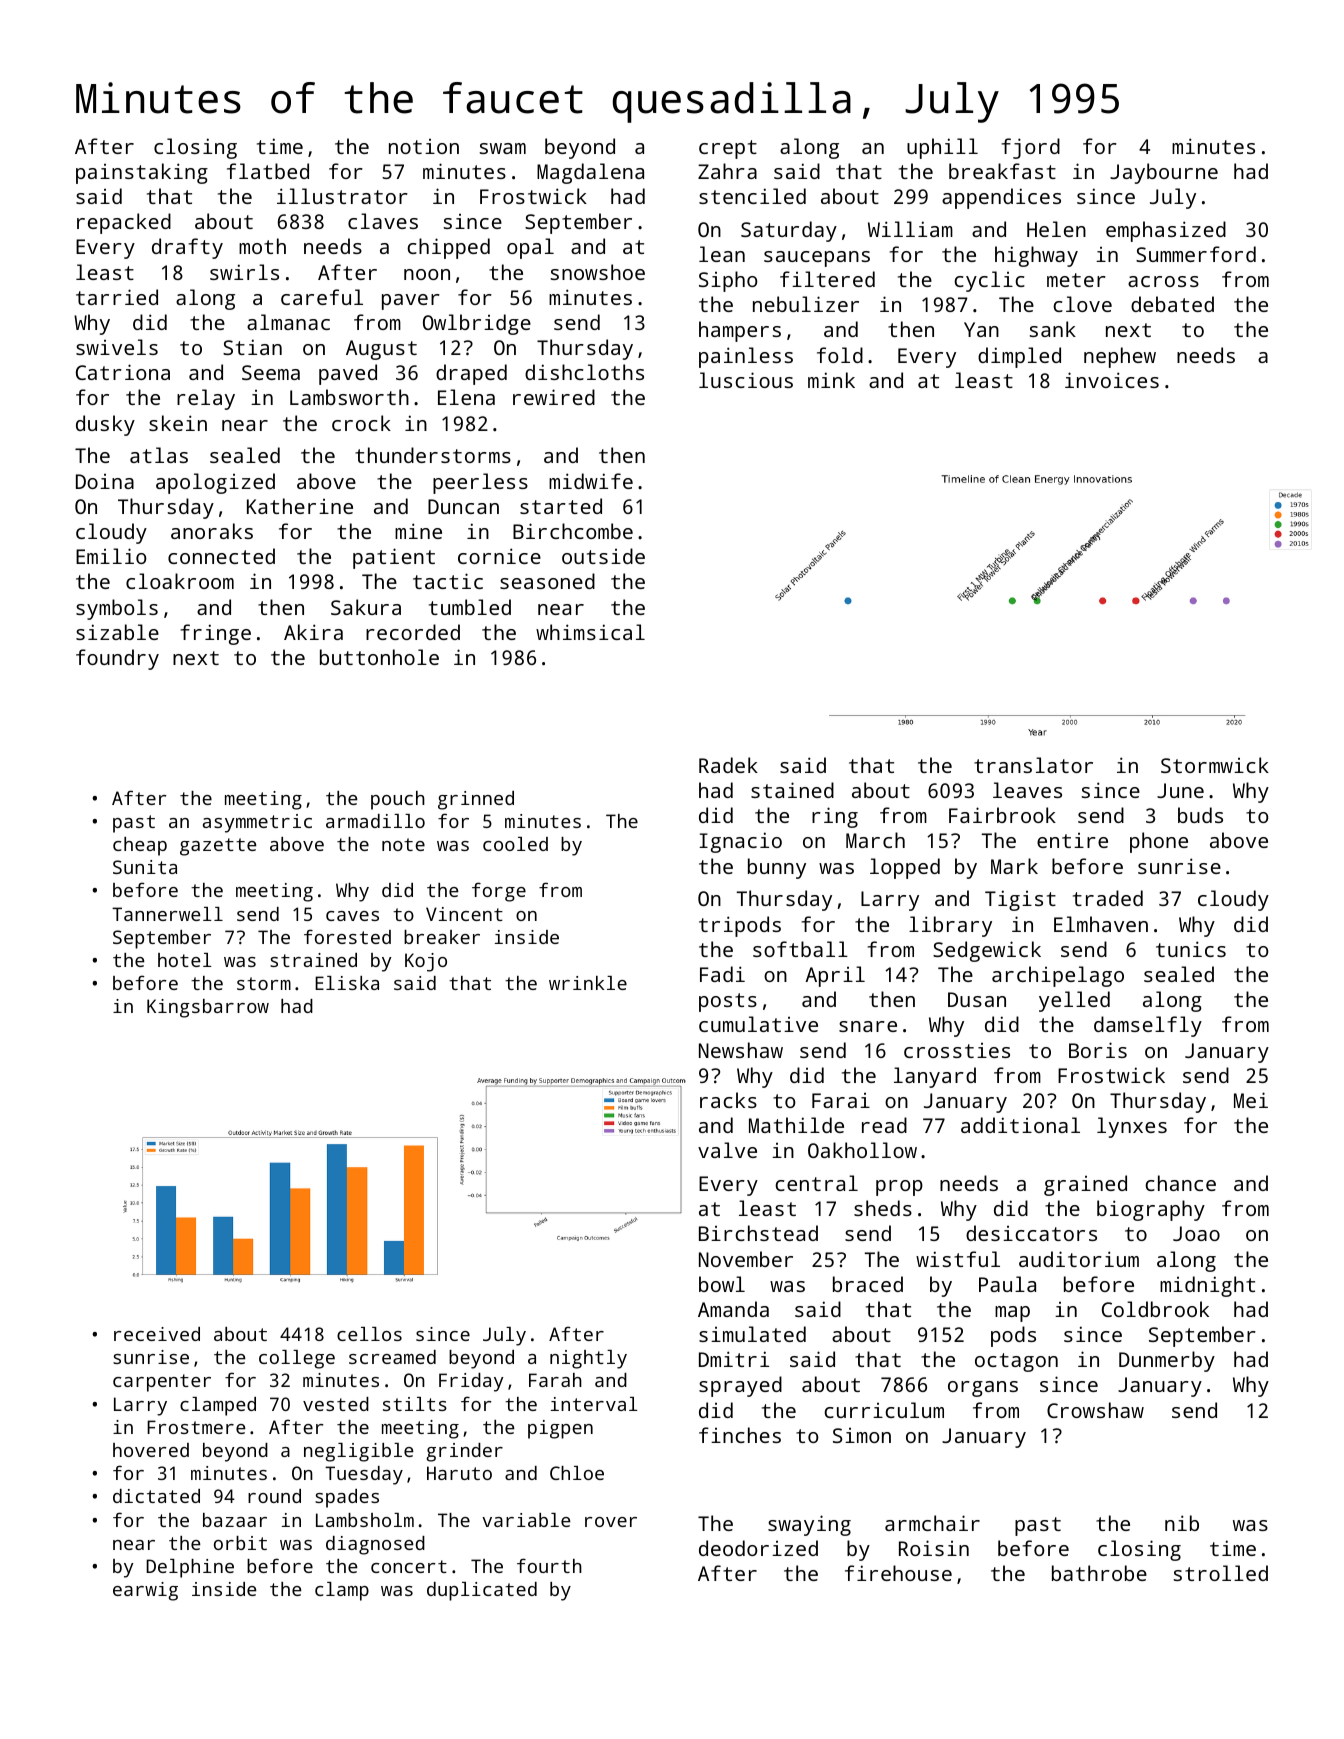  What do you see at coordinates (196, 1427) in the screenshot?
I see `Frostmere` at bounding box center [196, 1427].
